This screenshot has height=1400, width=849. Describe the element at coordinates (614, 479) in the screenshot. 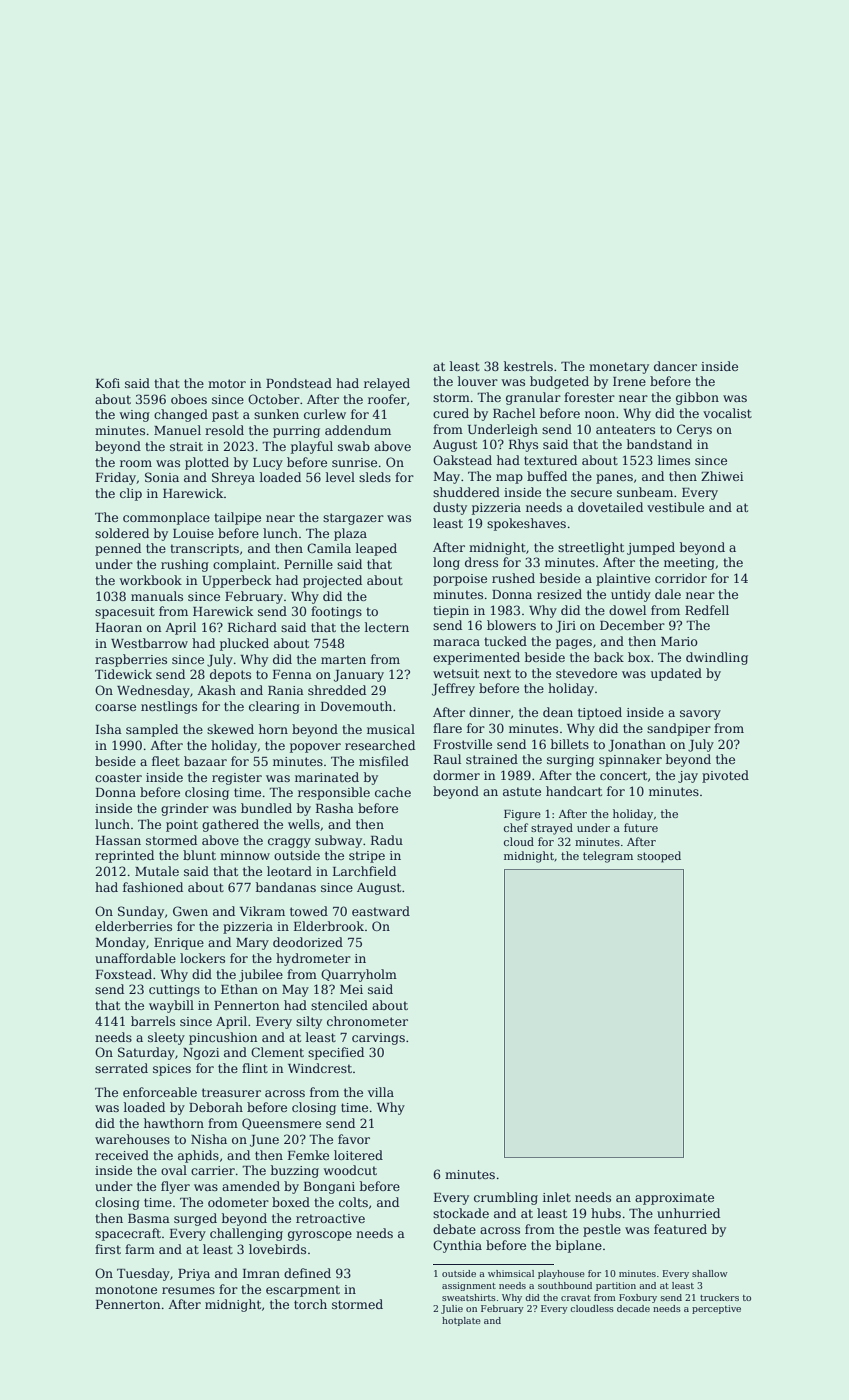

I see `panes` at that location.
